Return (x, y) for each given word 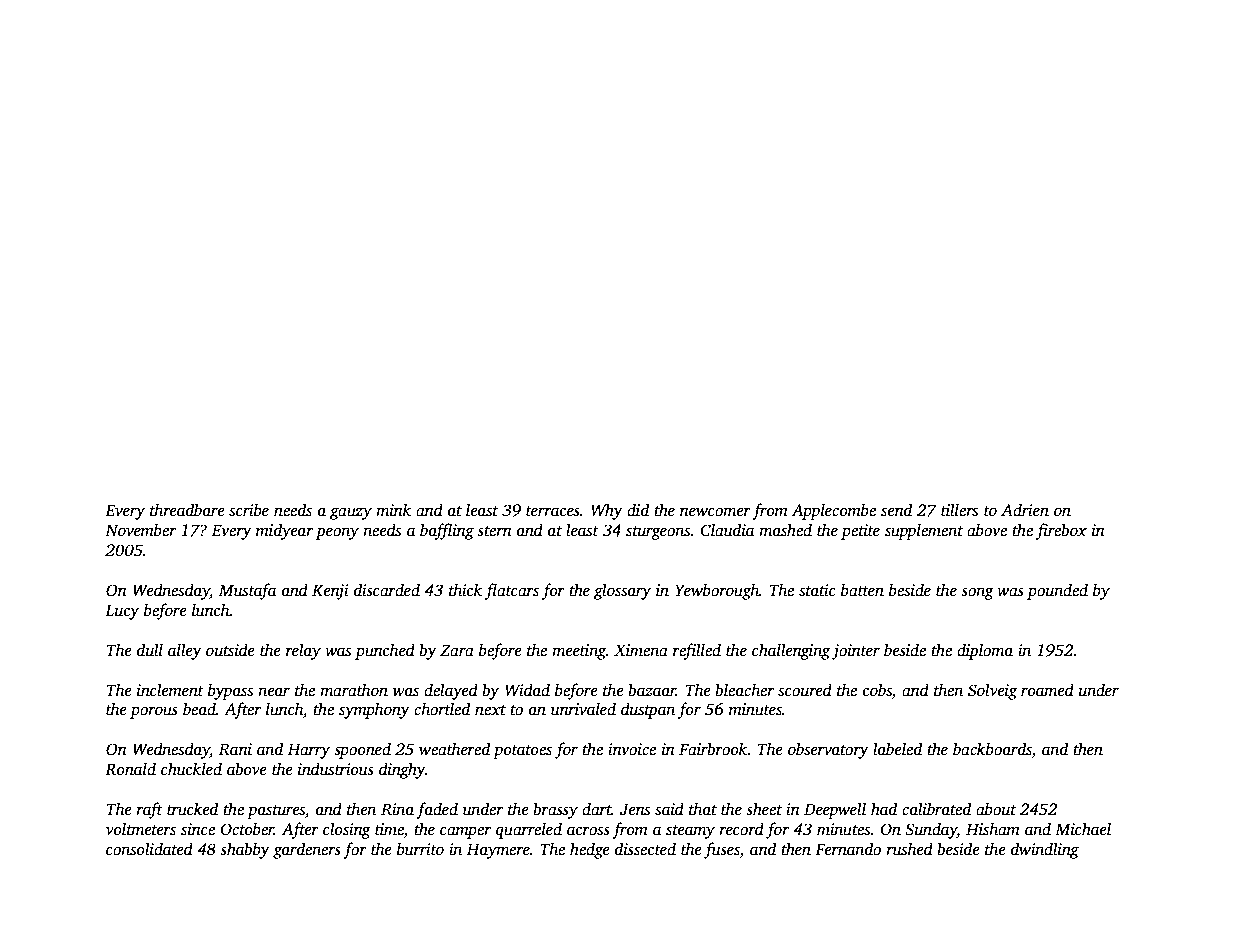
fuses (722, 850)
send (896, 510)
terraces (553, 511)
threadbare (187, 510)
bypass (230, 691)
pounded (1057, 591)
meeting (579, 652)
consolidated (149, 849)
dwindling (1045, 850)
